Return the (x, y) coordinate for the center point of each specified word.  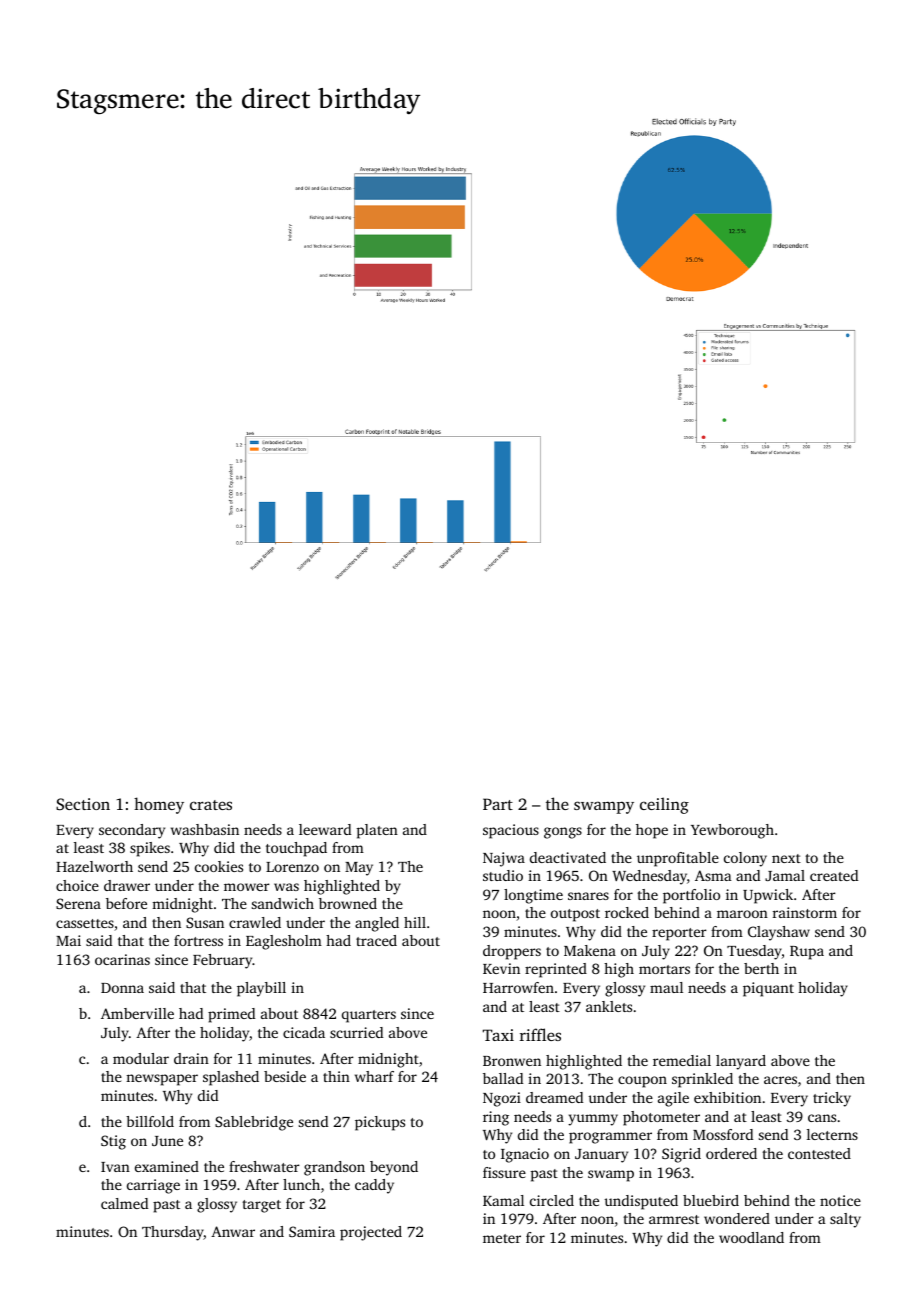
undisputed (641, 1202)
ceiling (664, 805)
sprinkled (702, 1080)
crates (211, 805)
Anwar (233, 1231)
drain (191, 1058)
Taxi (498, 1035)
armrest (674, 1219)
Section (83, 804)
